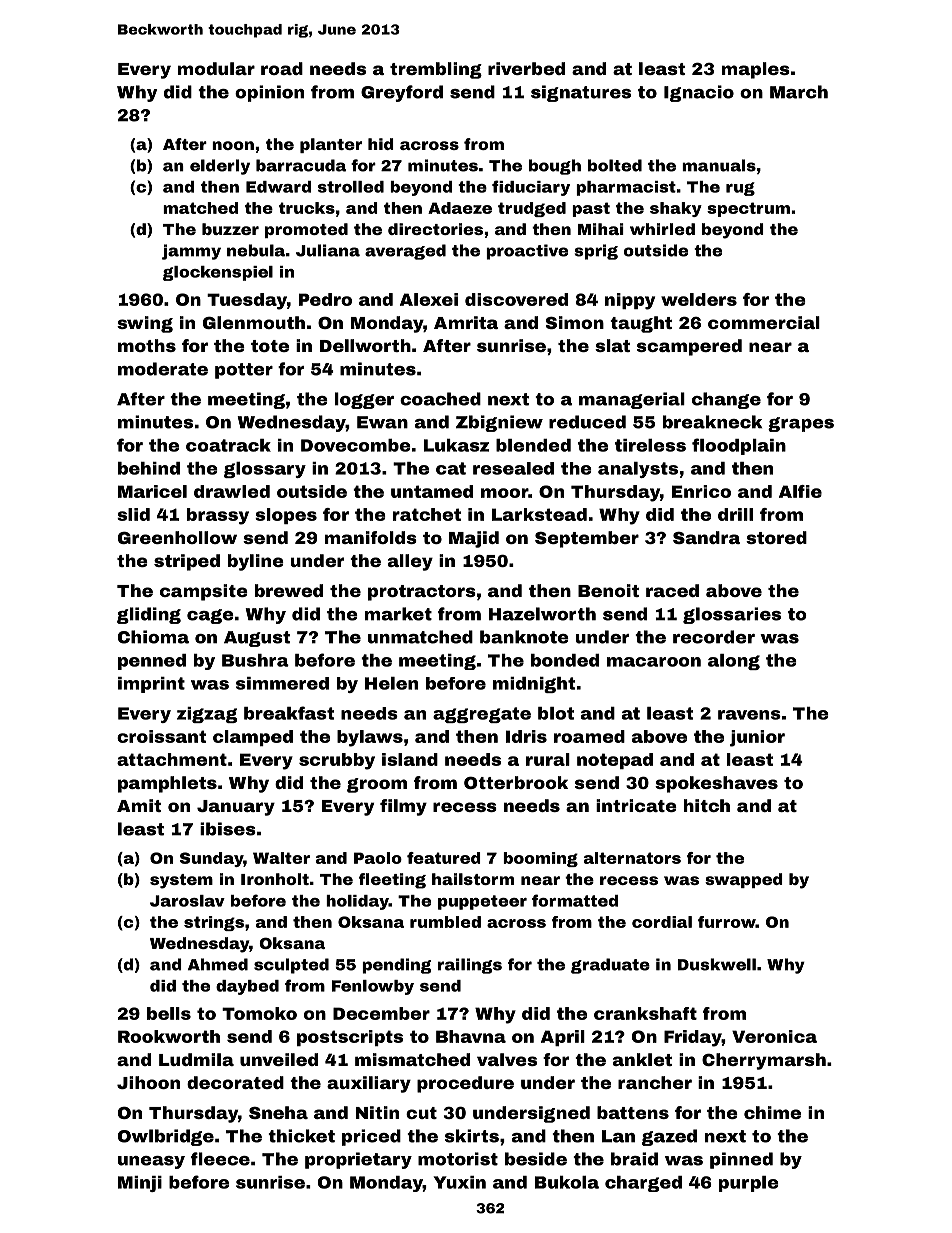 The height and width of the screenshot is (1233, 952). What do you see at coordinates (269, 93) in the screenshot?
I see `opinion` at bounding box center [269, 93].
